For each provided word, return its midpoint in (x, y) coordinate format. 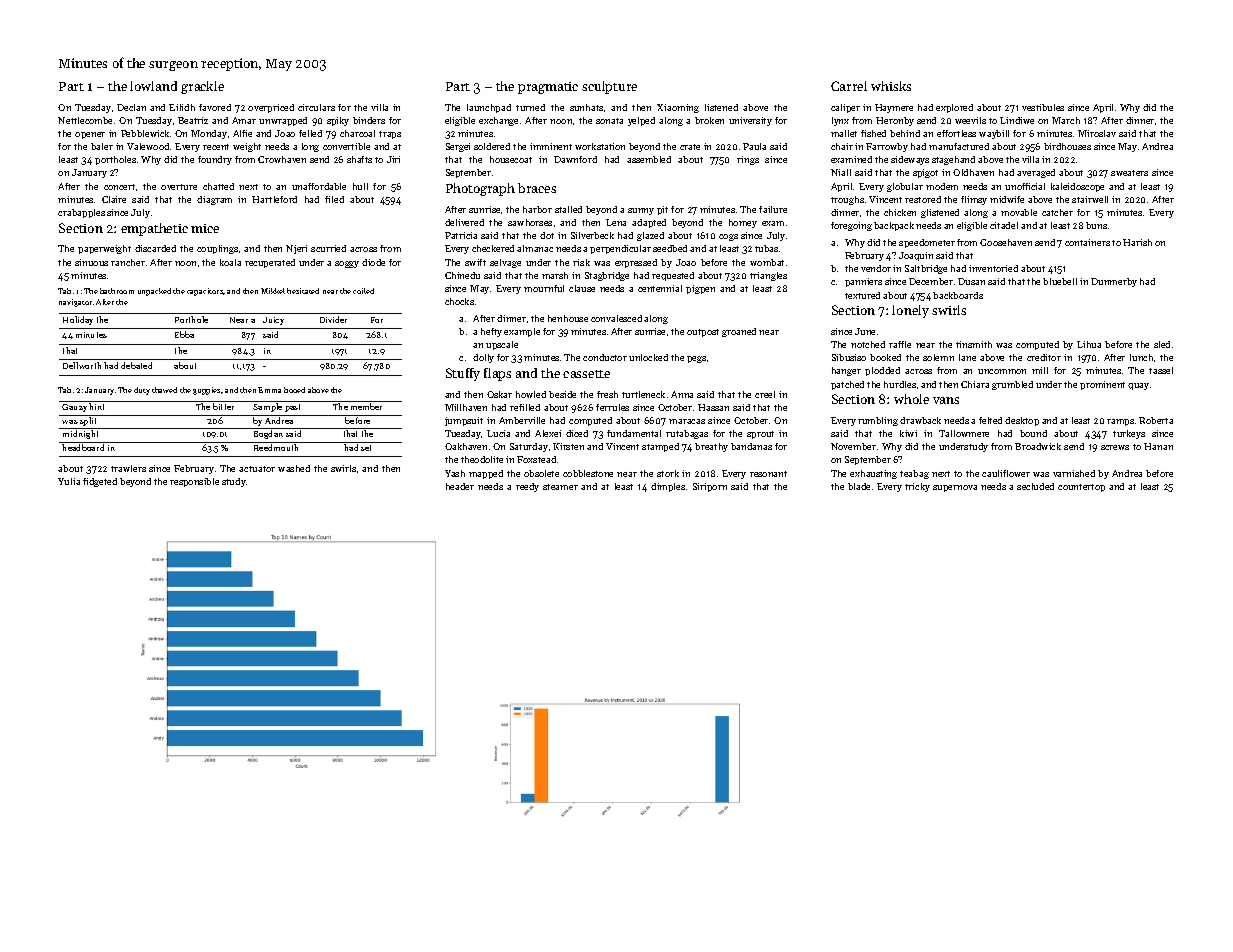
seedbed (670, 248)
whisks (891, 86)
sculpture (609, 87)
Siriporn (710, 487)
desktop (1022, 421)
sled (1162, 344)
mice (205, 228)
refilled (525, 407)
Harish (1137, 242)
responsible (194, 482)
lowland (153, 86)
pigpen (700, 289)
